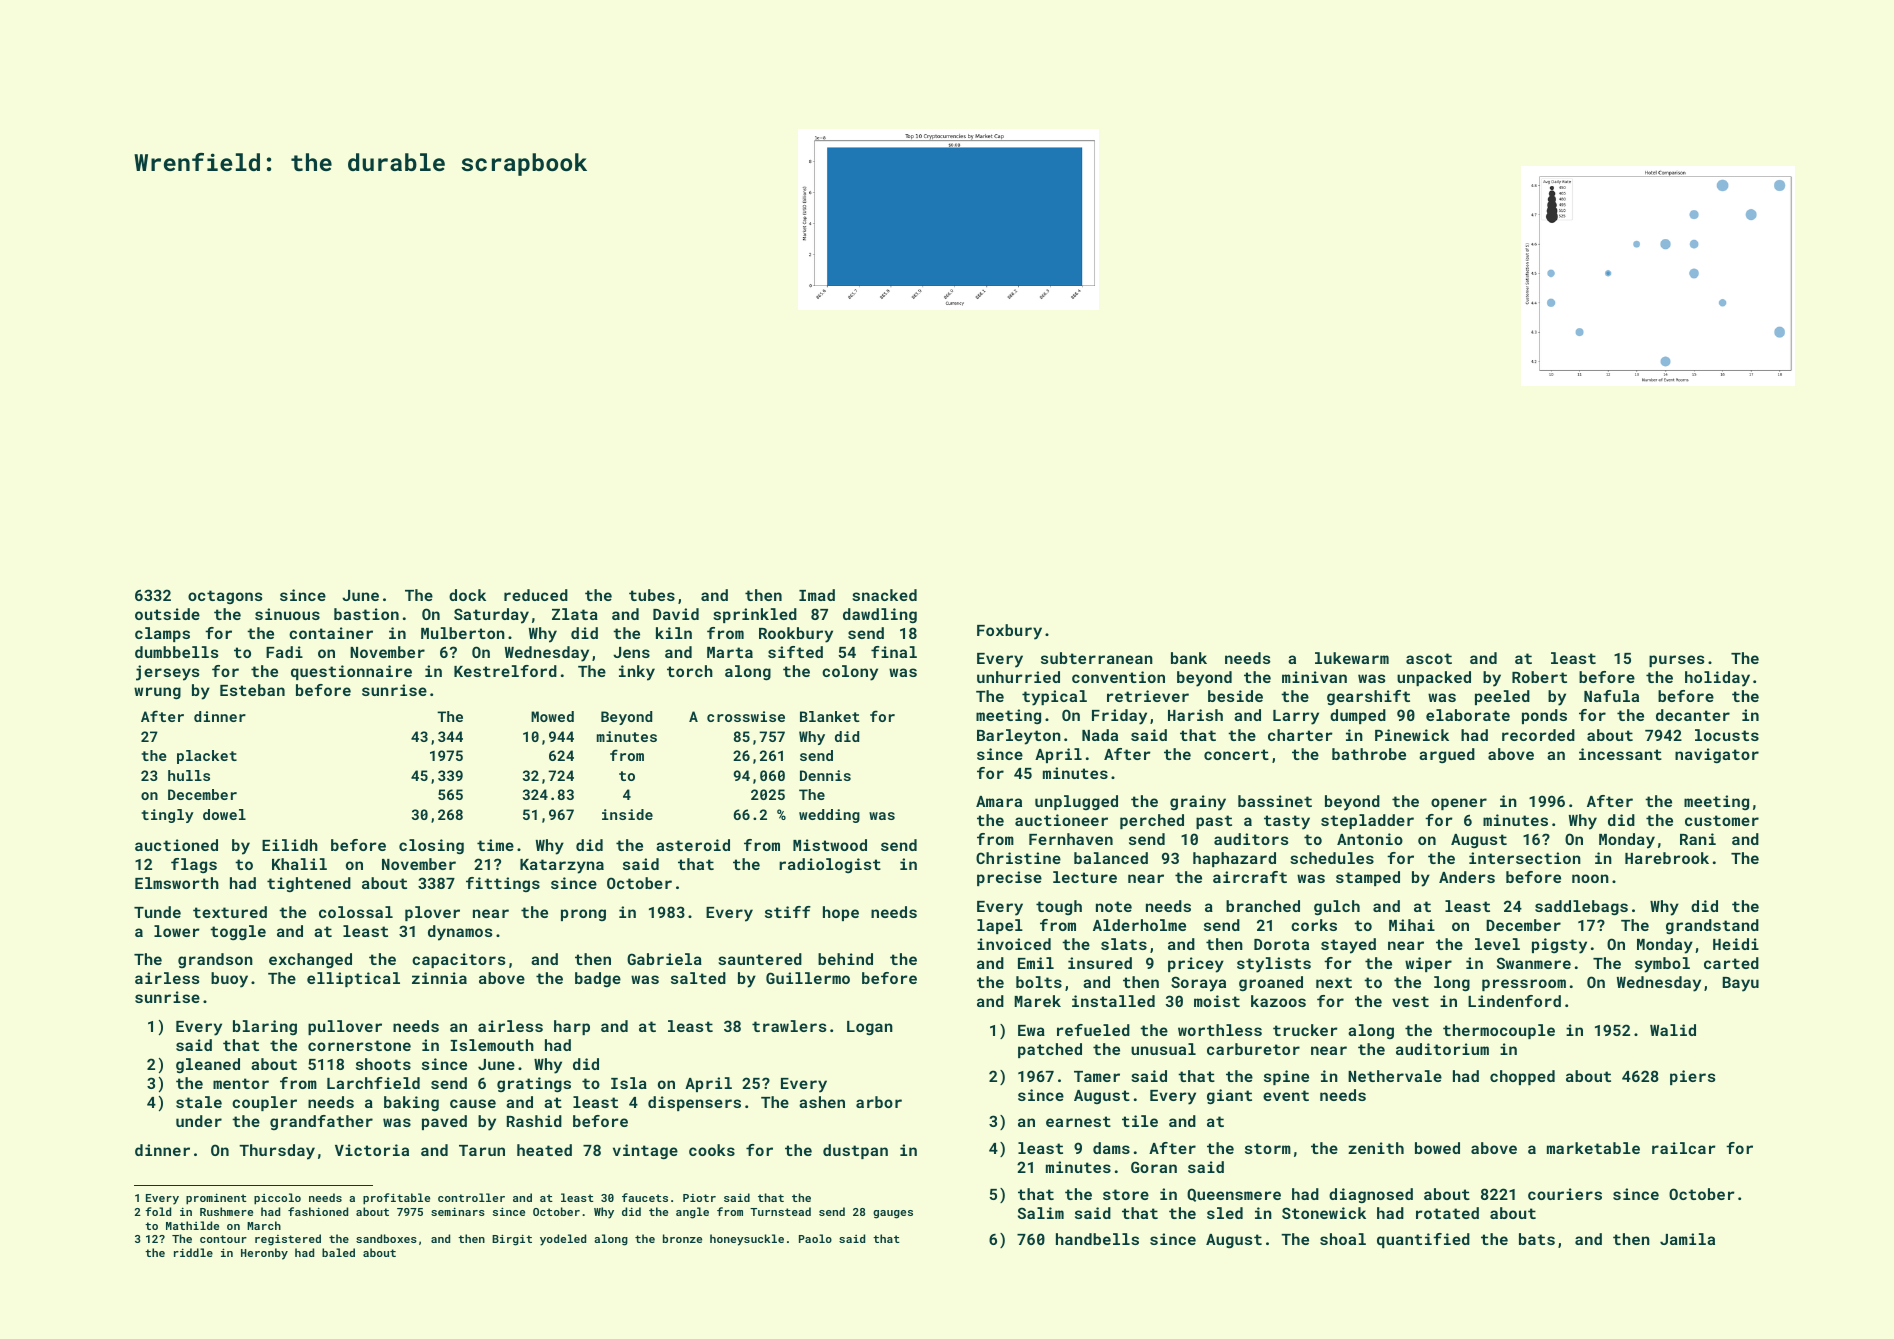 The width and height of the document is (1894, 1339). I want to click on stepladder, so click(1367, 821).
